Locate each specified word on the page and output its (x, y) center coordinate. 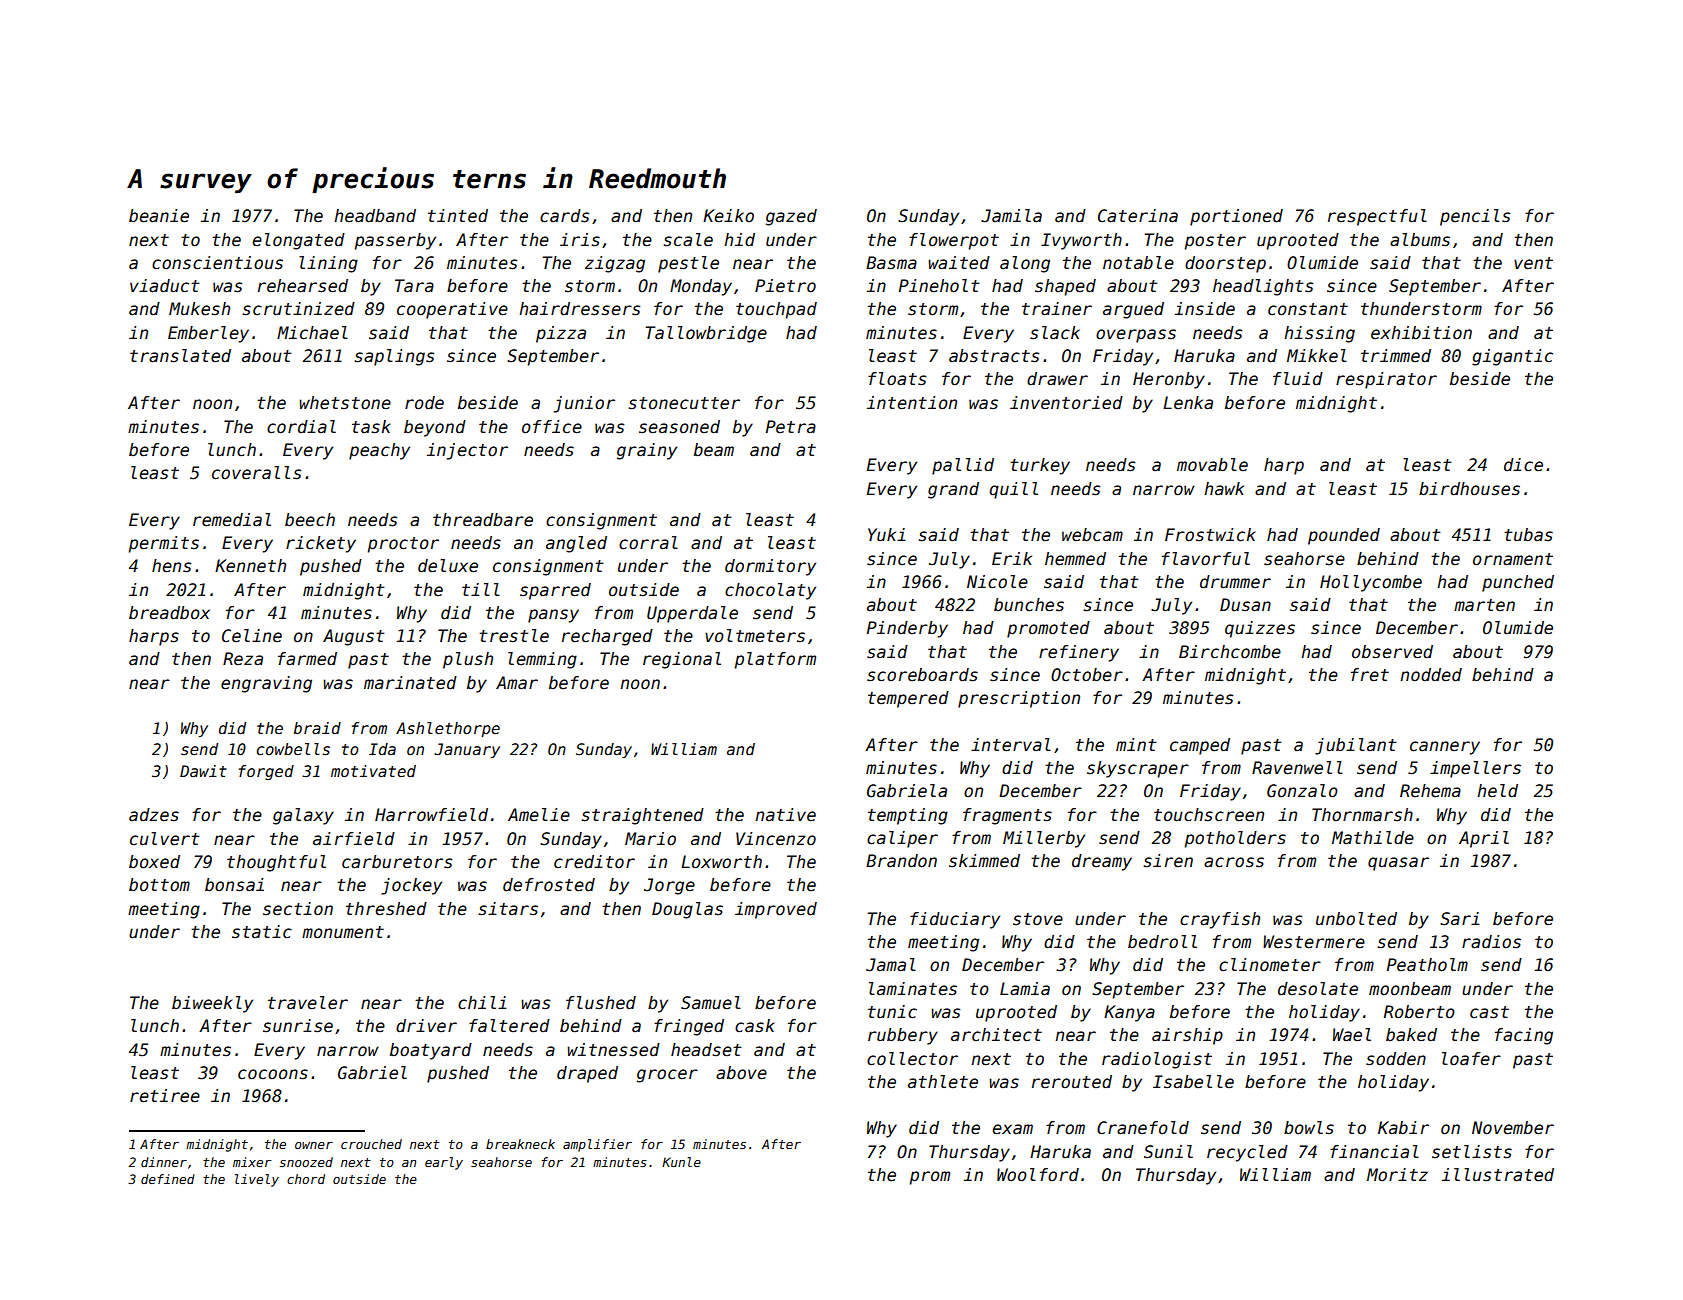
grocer (667, 1076)
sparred (555, 591)
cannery (1445, 748)
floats (897, 379)
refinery (1079, 653)
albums (1420, 240)
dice (1523, 465)
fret (1370, 675)
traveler (308, 1003)
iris (580, 240)
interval (1011, 745)
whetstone (345, 403)
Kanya (1129, 1013)
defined (168, 1179)
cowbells (293, 749)
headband (375, 216)
